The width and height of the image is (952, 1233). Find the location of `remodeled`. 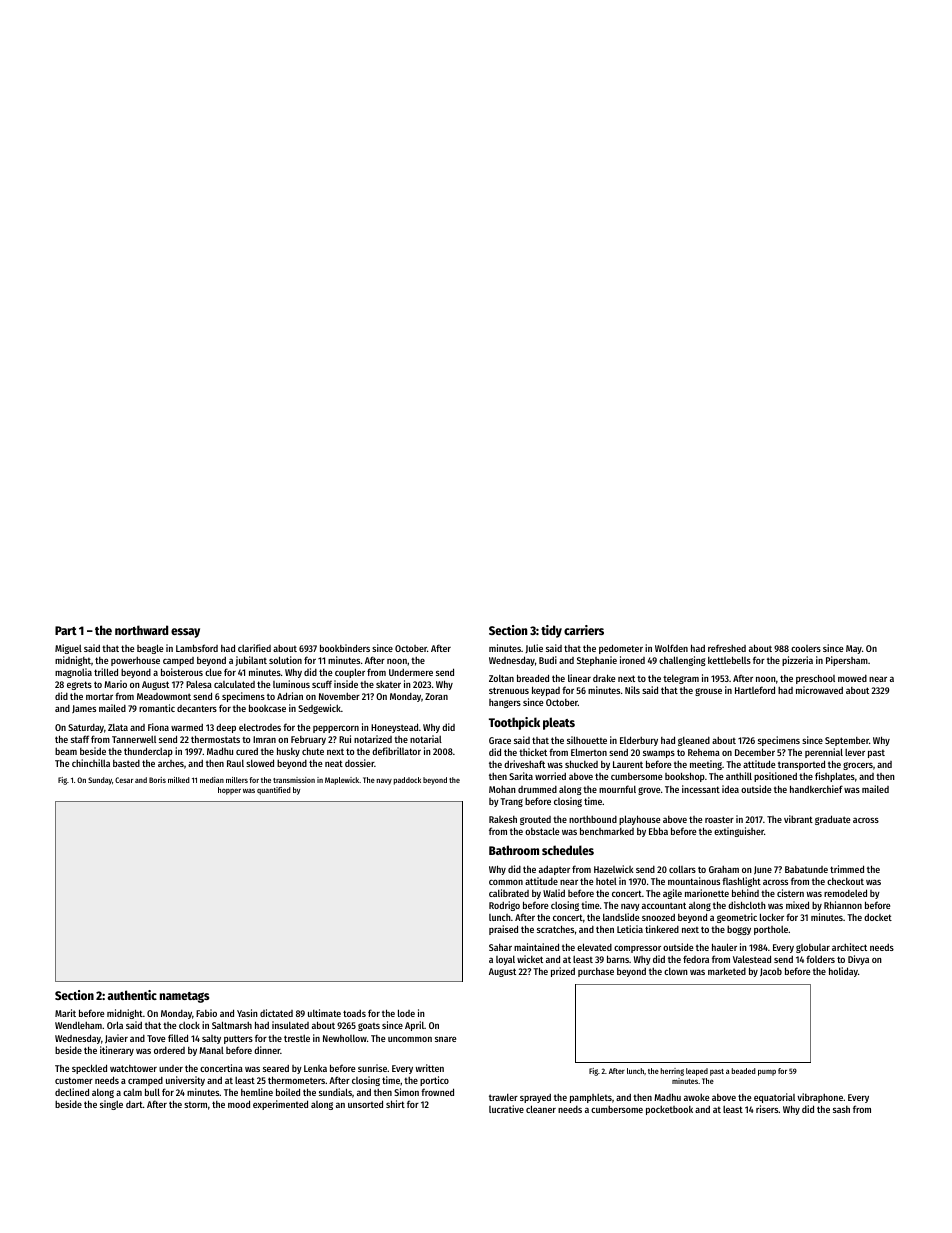

remodeled is located at coordinates (845, 893).
